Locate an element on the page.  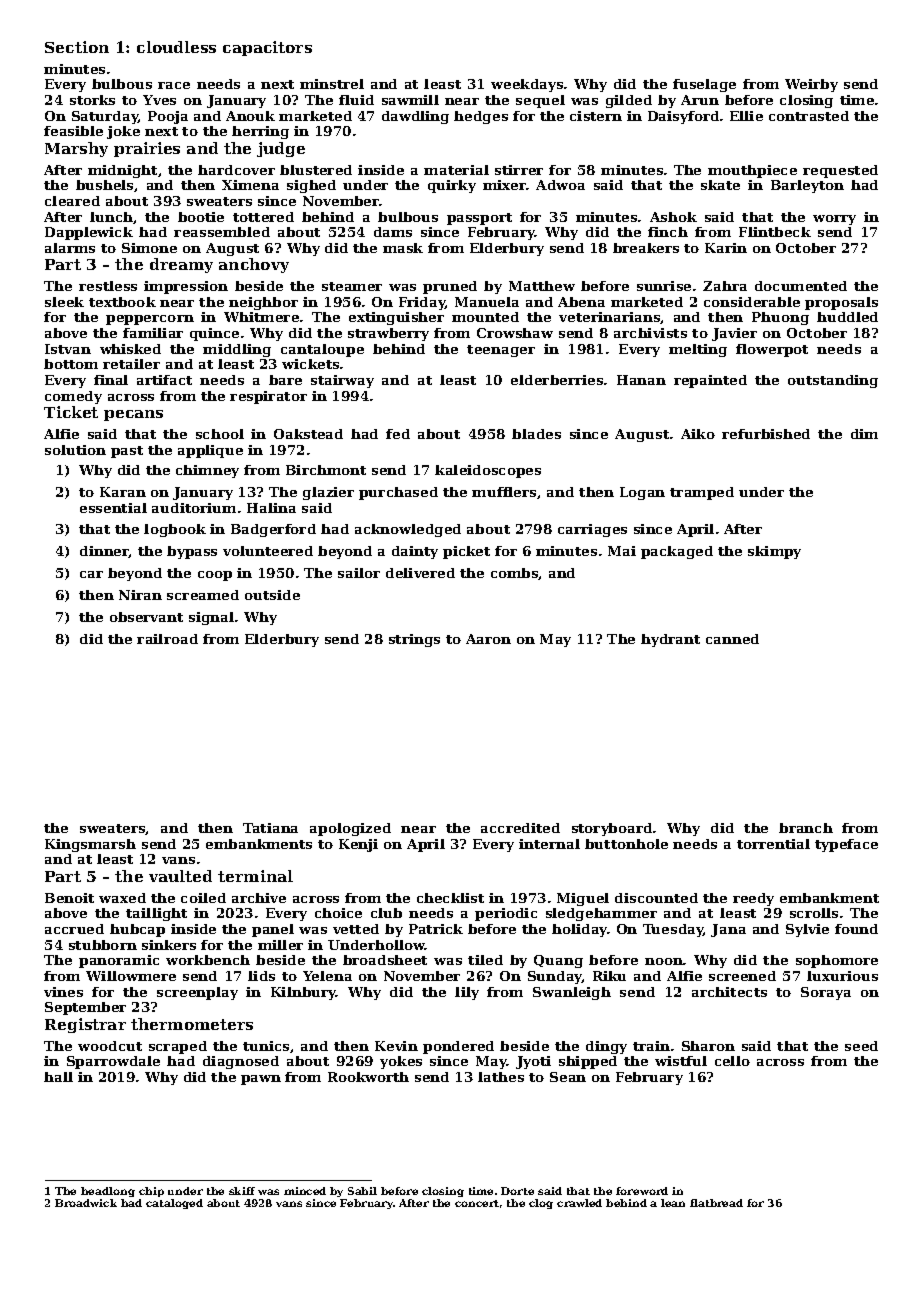
cello is located at coordinates (732, 1061).
